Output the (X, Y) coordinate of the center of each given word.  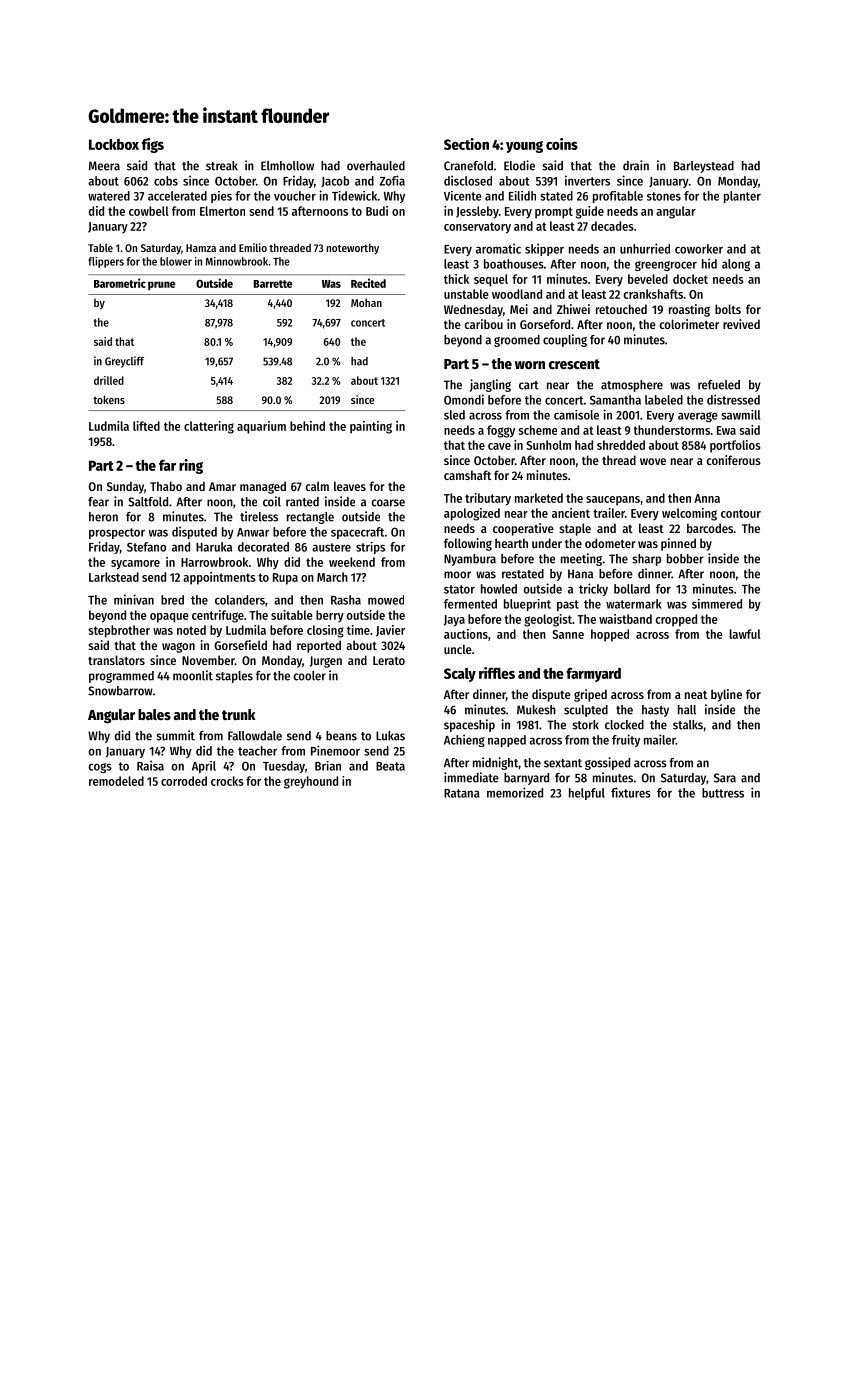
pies (221, 197)
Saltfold (148, 502)
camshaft (467, 475)
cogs (100, 768)
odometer (610, 543)
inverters (587, 180)
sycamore (135, 565)
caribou (483, 324)
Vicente (463, 196)
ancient (571, 513)
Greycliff (124, 362)
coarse (388, 503)
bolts (728, 309)
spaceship (469, 725)
